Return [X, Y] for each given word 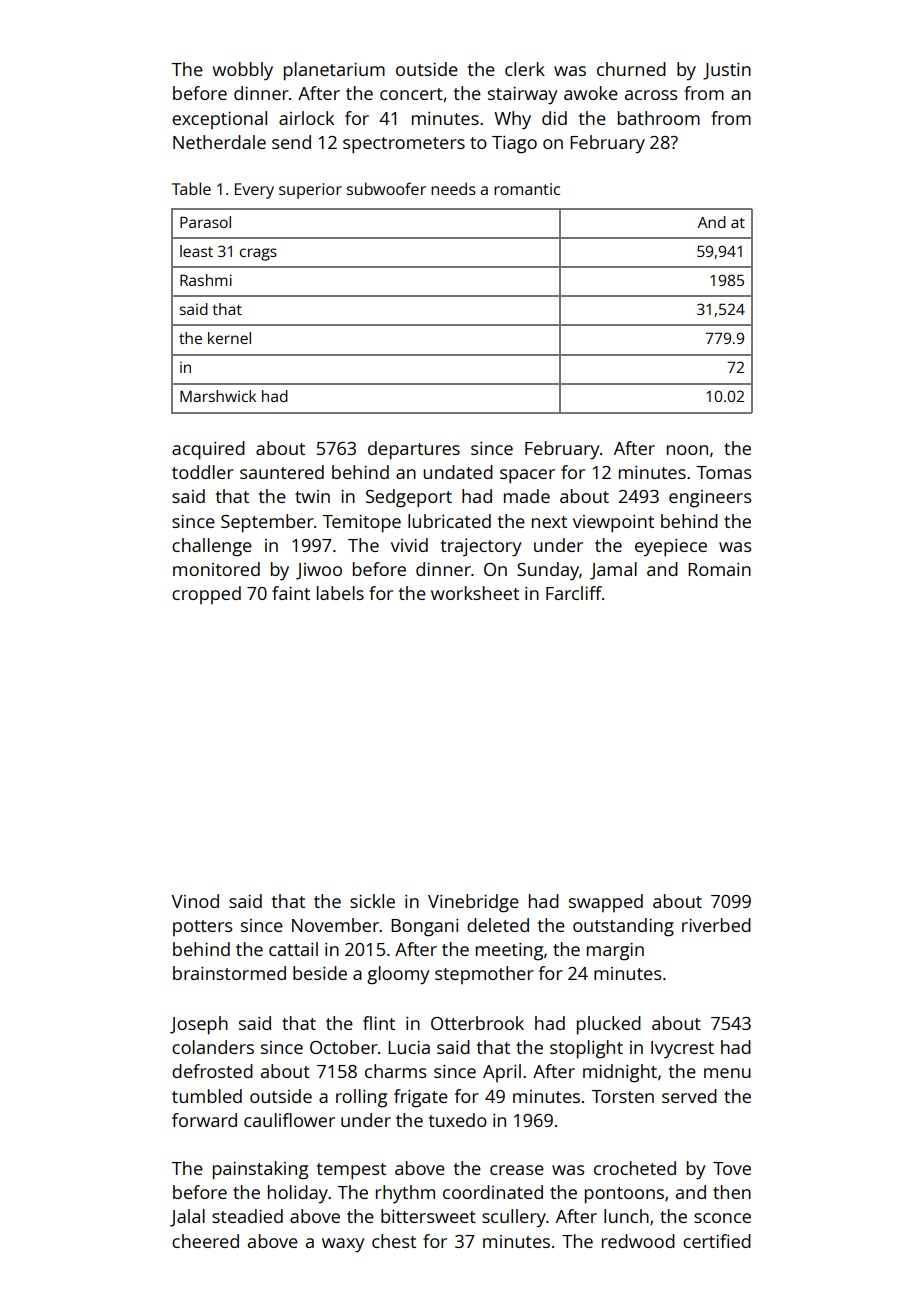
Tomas [723, 472]
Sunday [548, 571]
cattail [293, 949]
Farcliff [574, 593]
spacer [527, 476]
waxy [343, 1245]
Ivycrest [682, 1050]
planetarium [334, 71]
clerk [525, 69]
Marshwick [218, 396]
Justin [727, 71]
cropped [206, 595]
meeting [509, 951]
